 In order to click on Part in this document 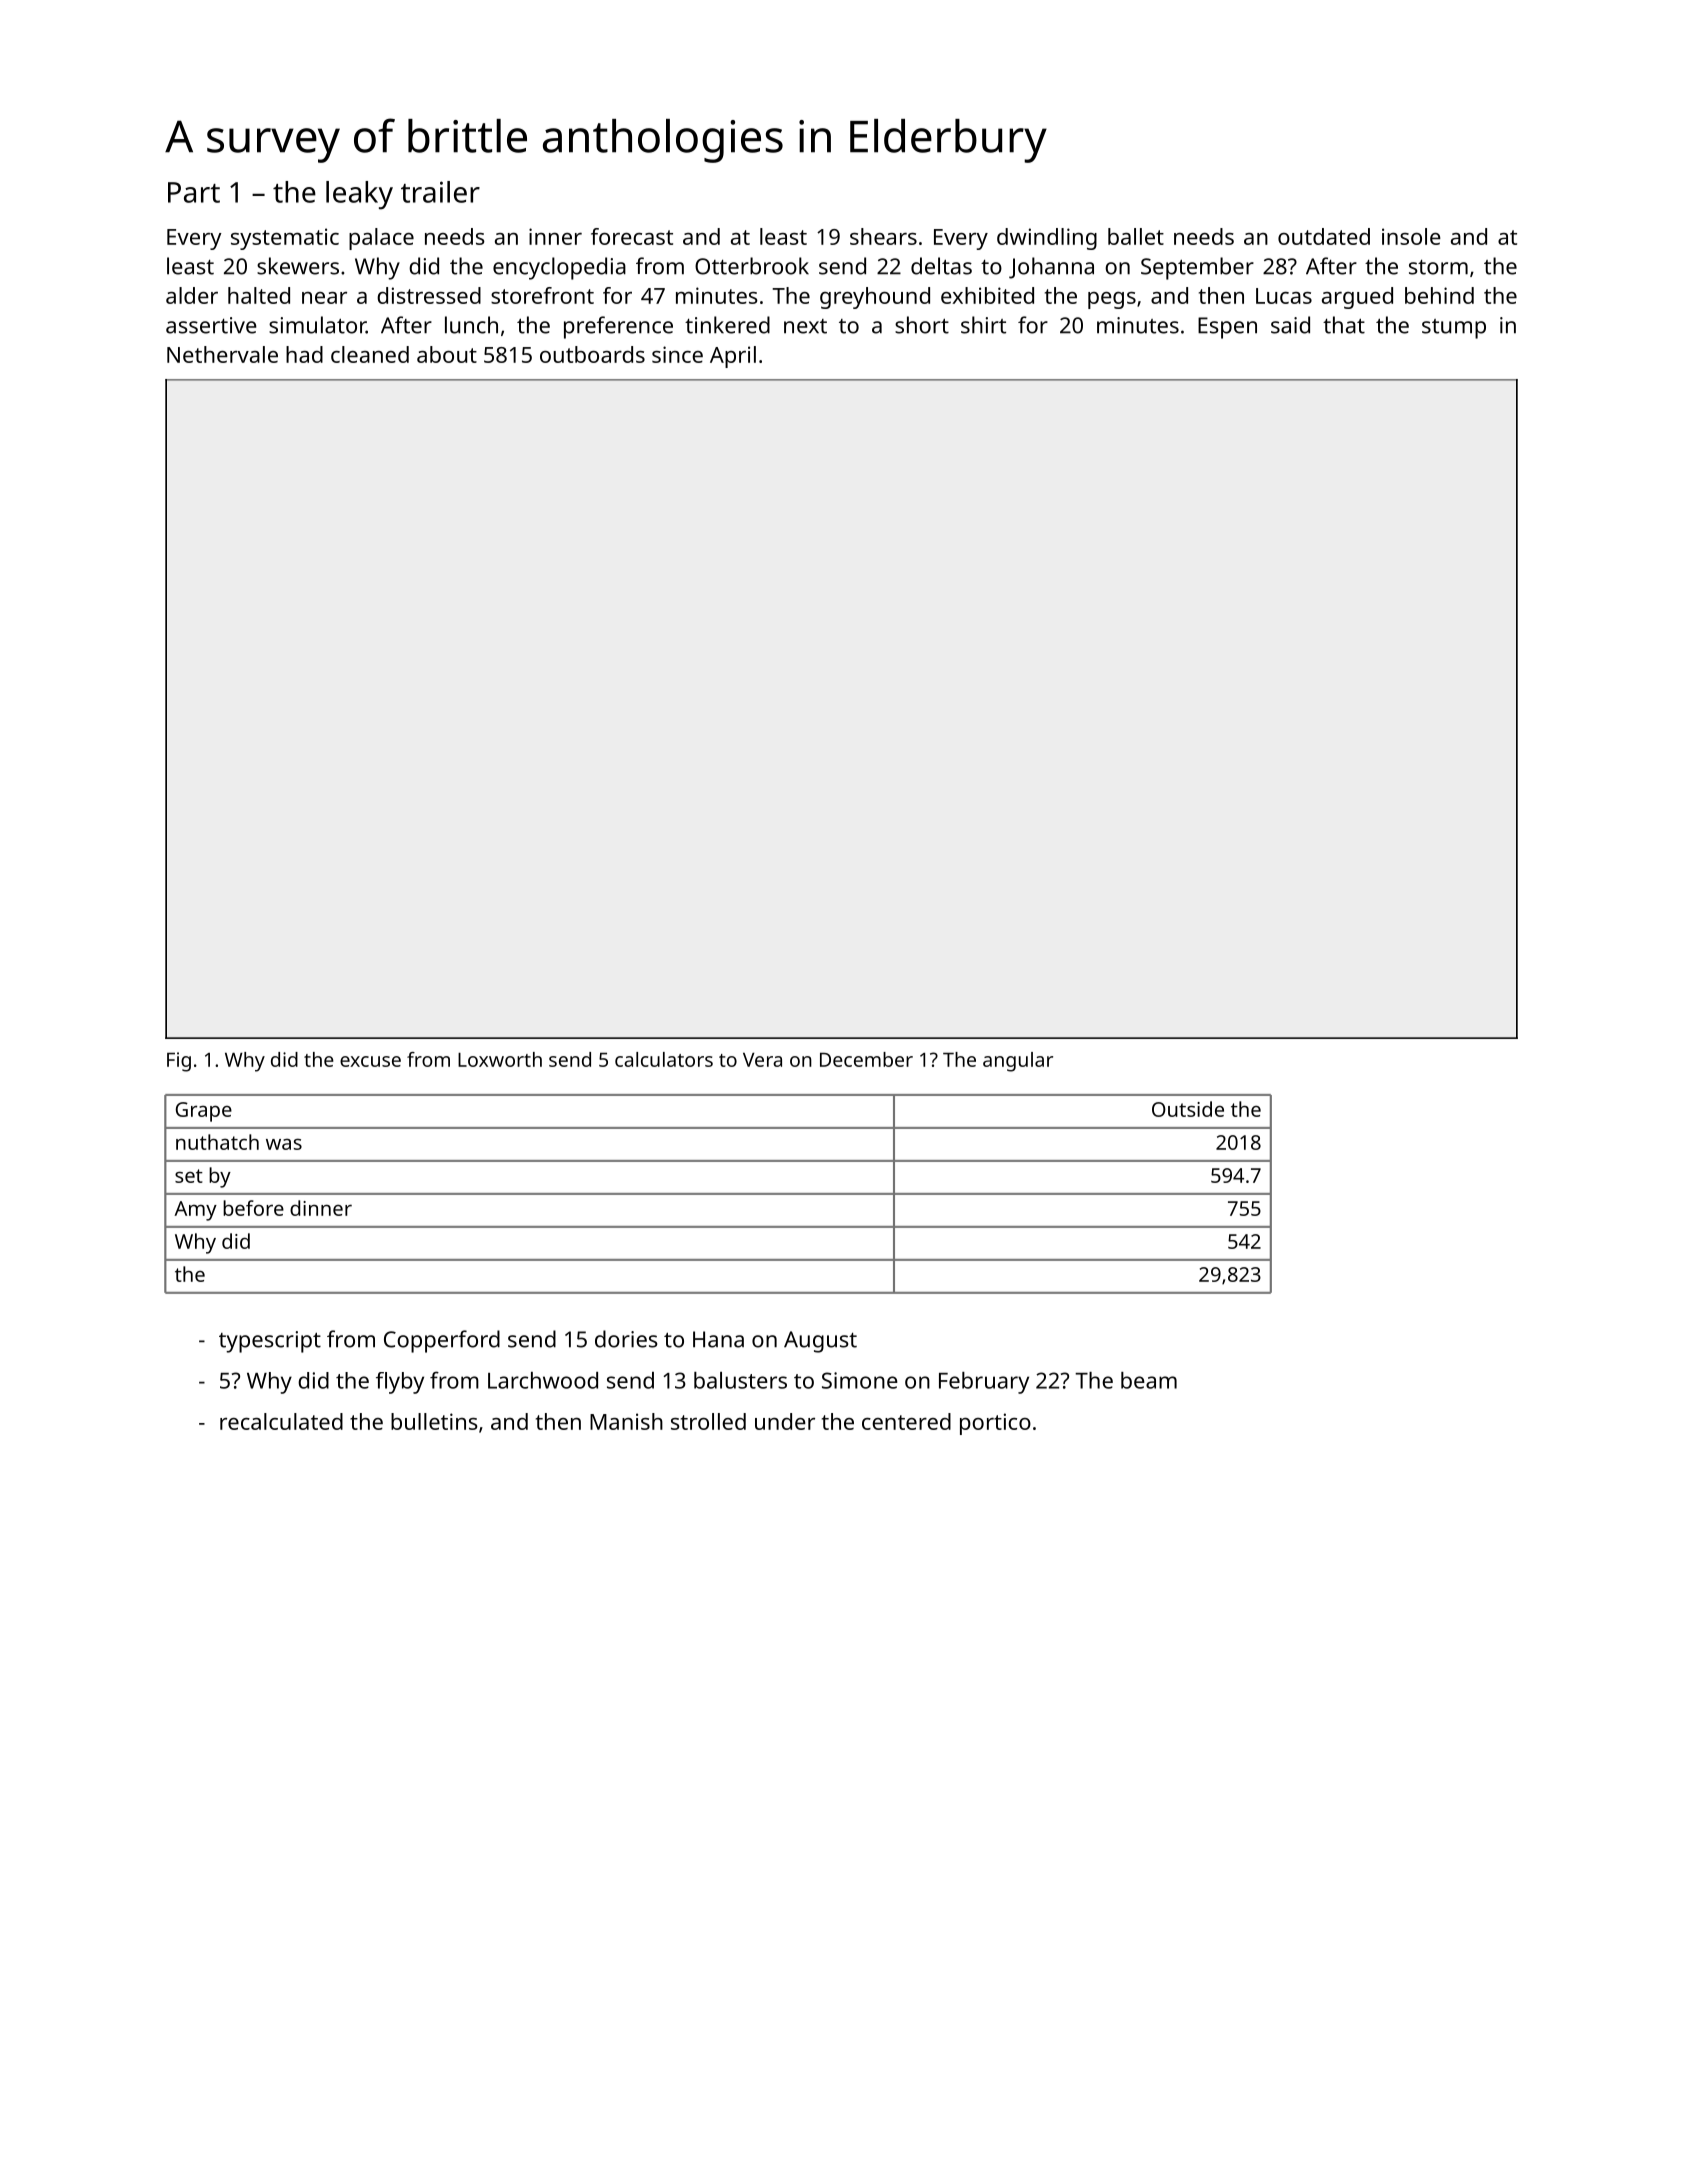, I will do `click(194, 192)`.
